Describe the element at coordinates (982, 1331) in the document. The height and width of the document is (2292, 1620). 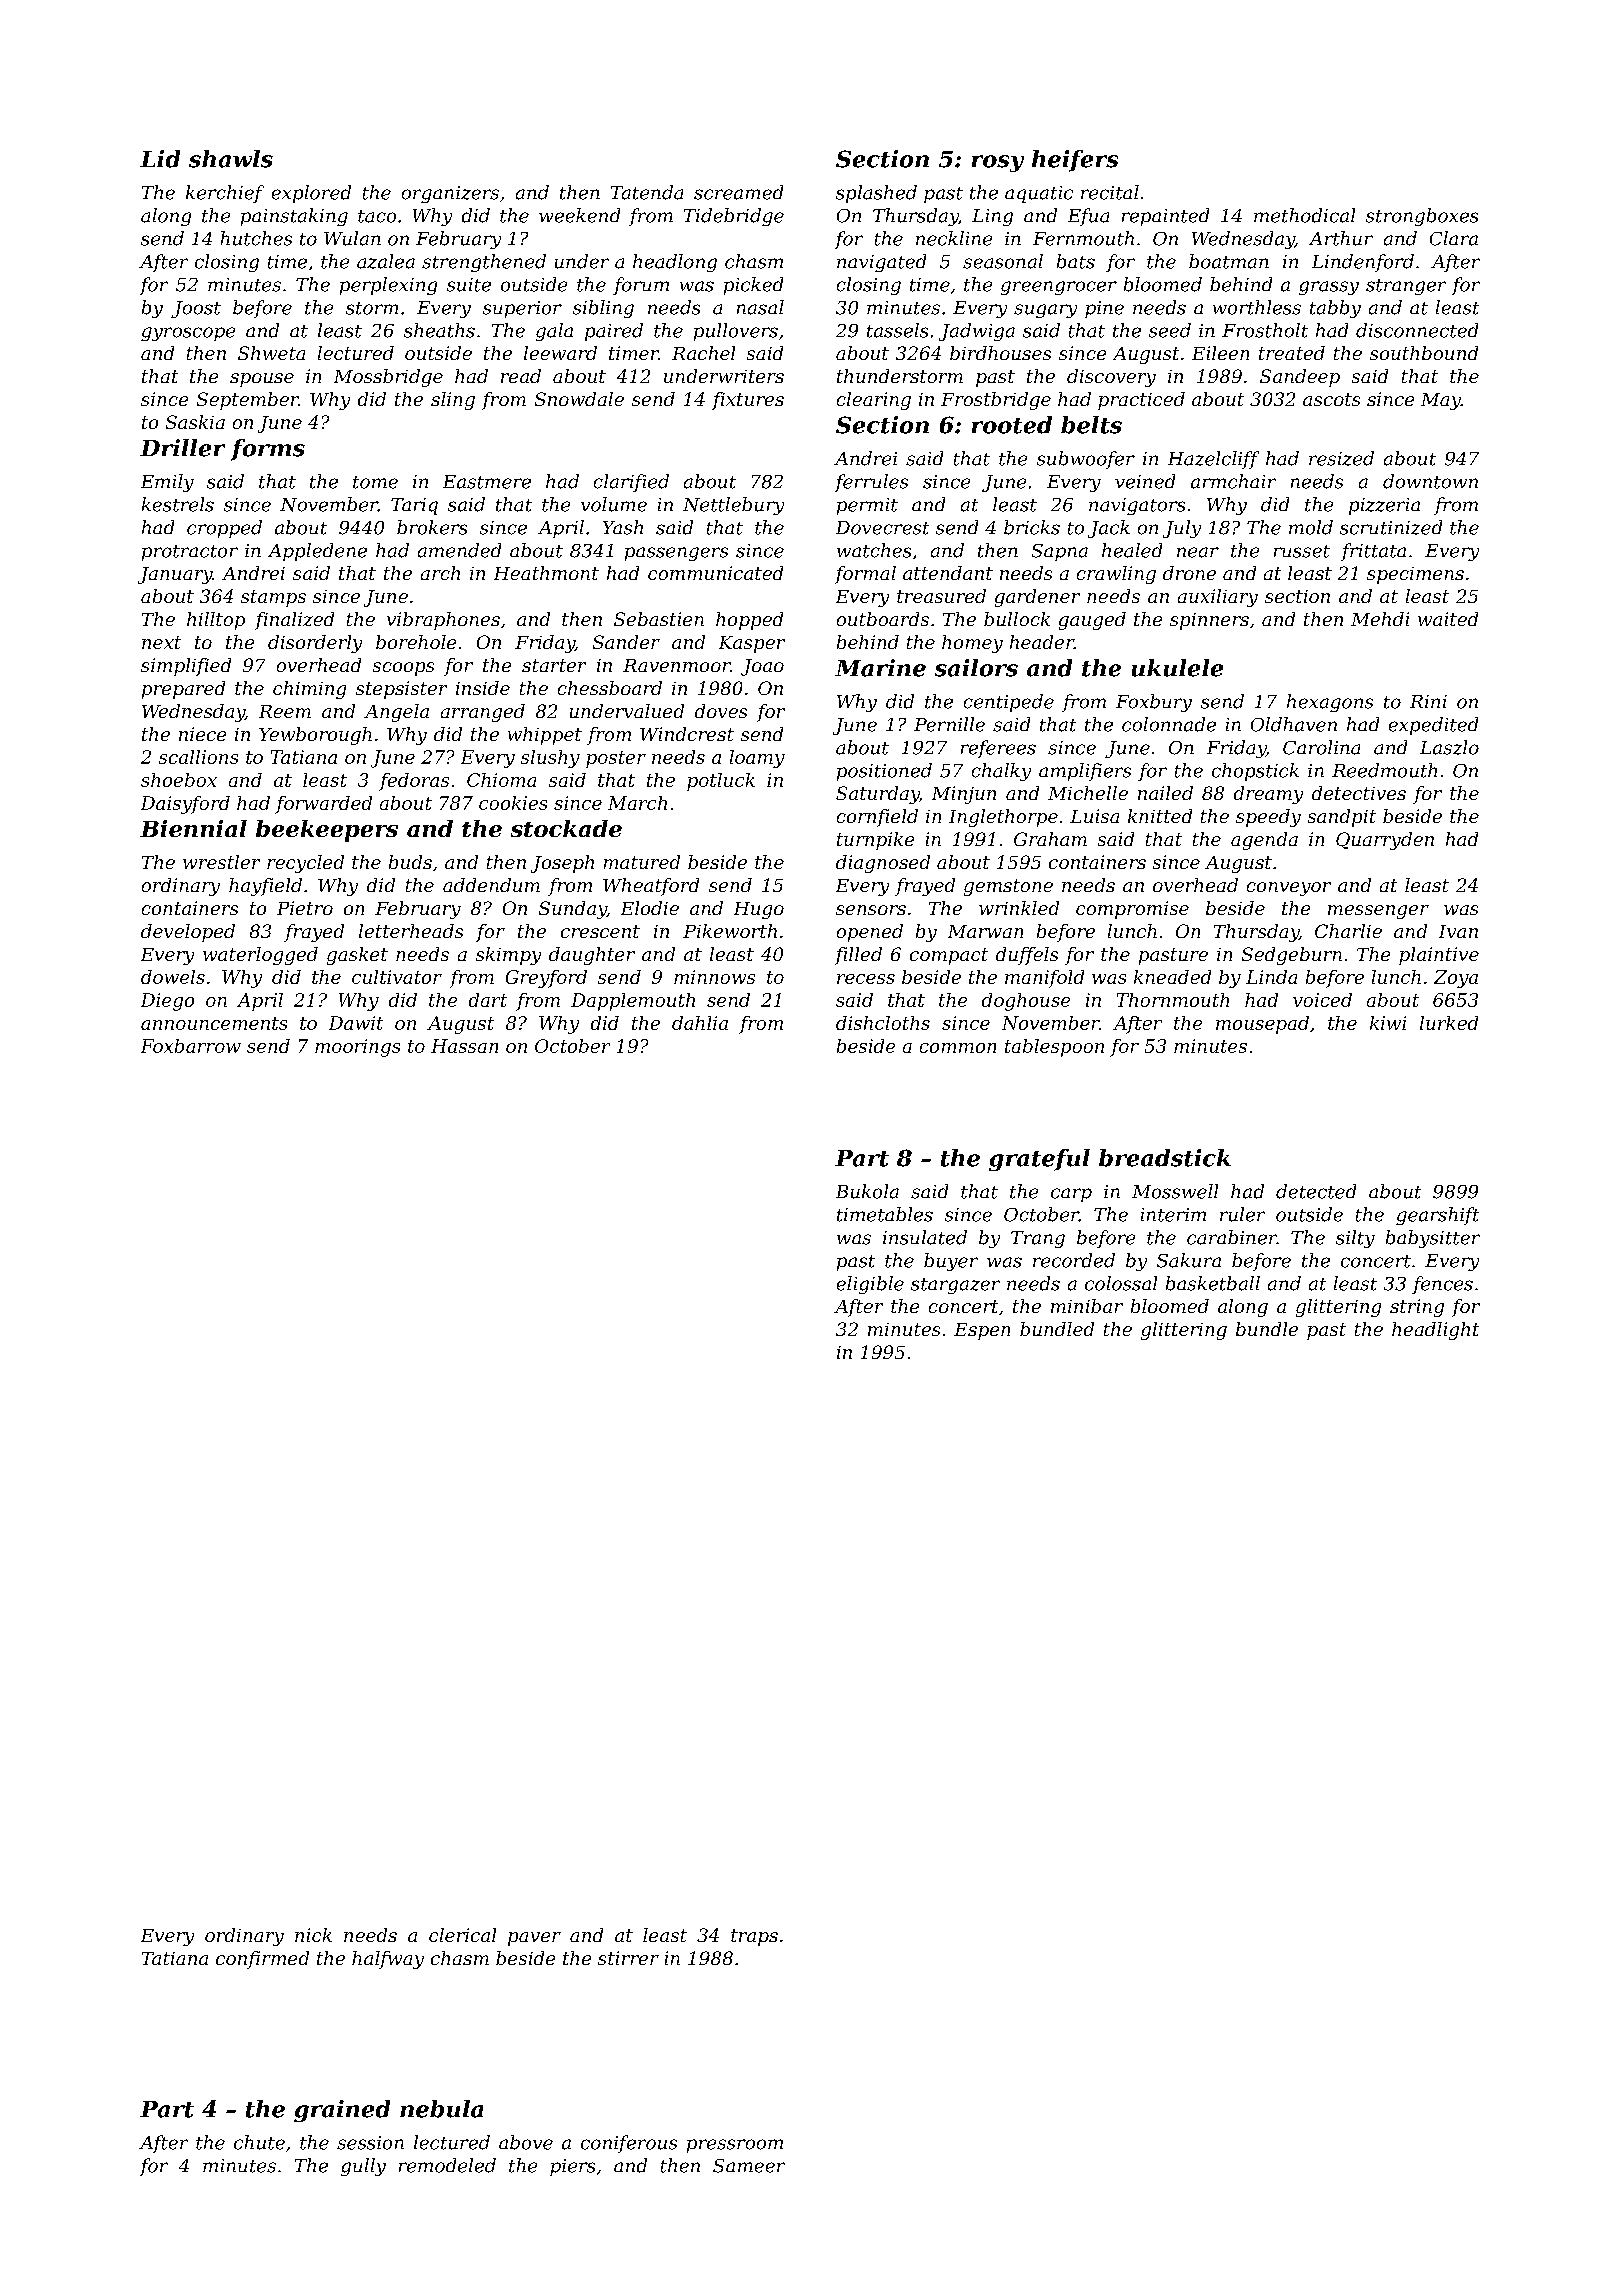
I see `Espen` at that location.
